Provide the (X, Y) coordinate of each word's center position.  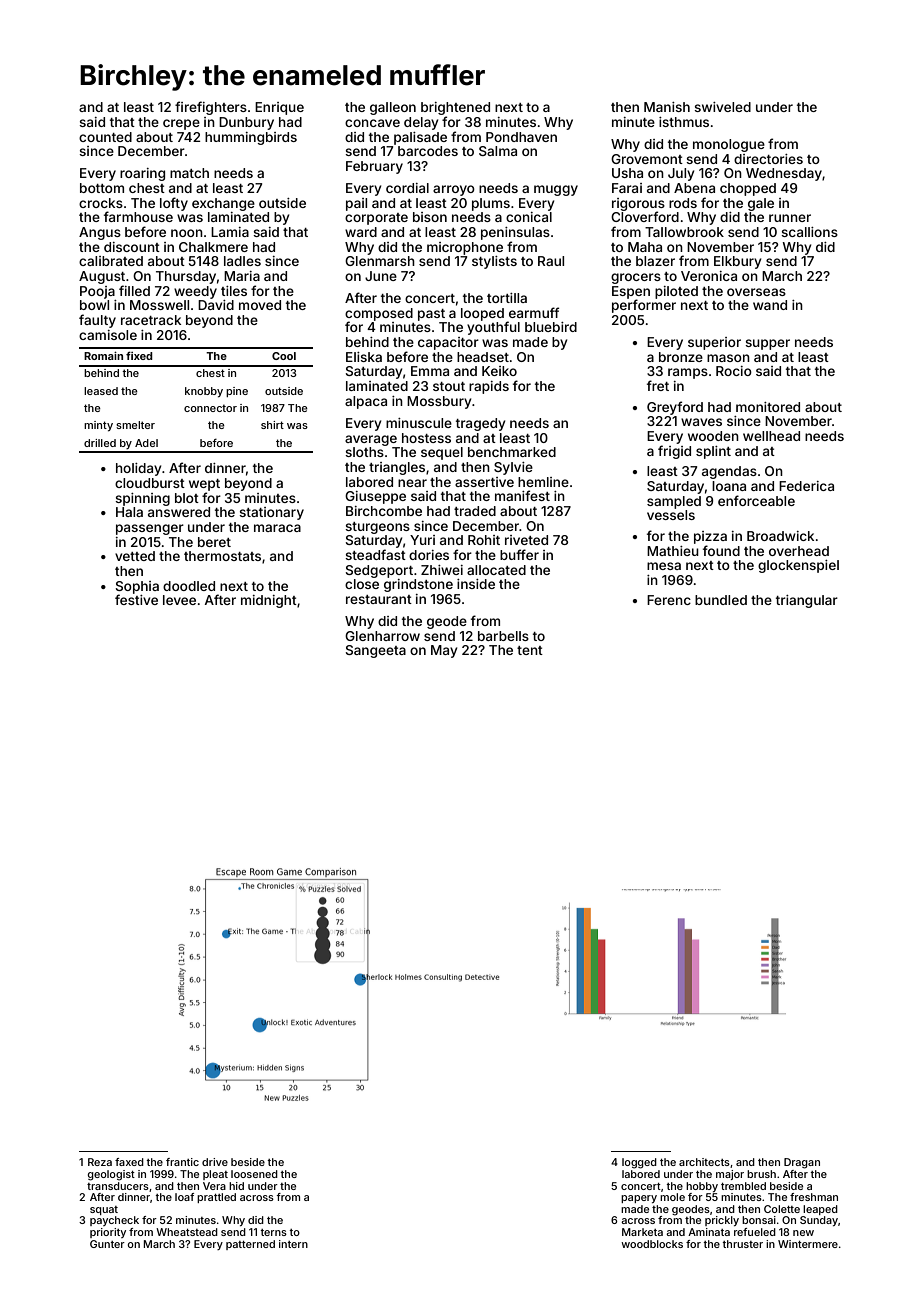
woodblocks (652, 1244)
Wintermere (808, 1244)
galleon (393, 108)
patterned (250, 1245)
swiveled (722, 107)
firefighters (211, 108)
